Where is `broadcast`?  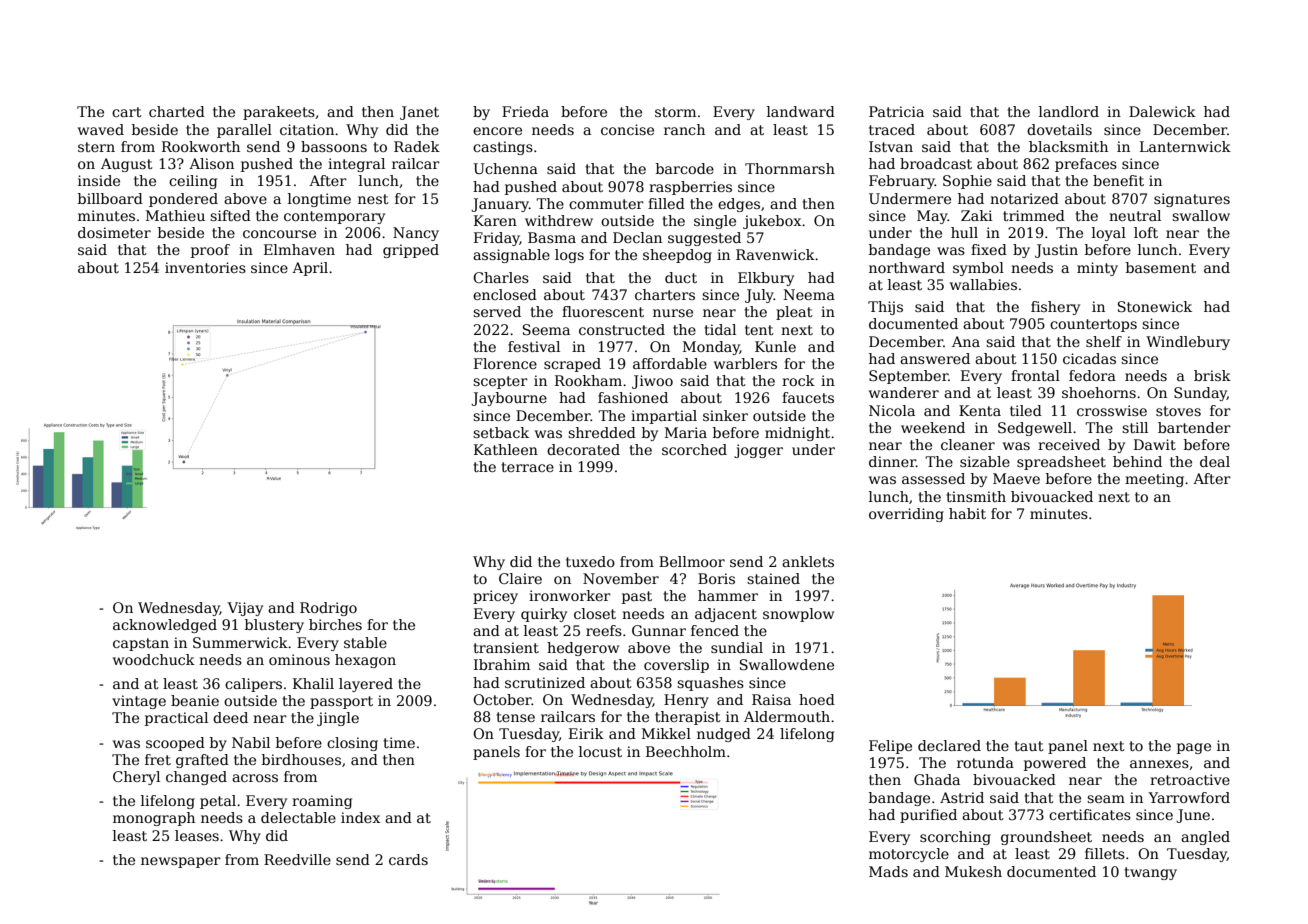 broadcast is located at coordinates (936, 163).
